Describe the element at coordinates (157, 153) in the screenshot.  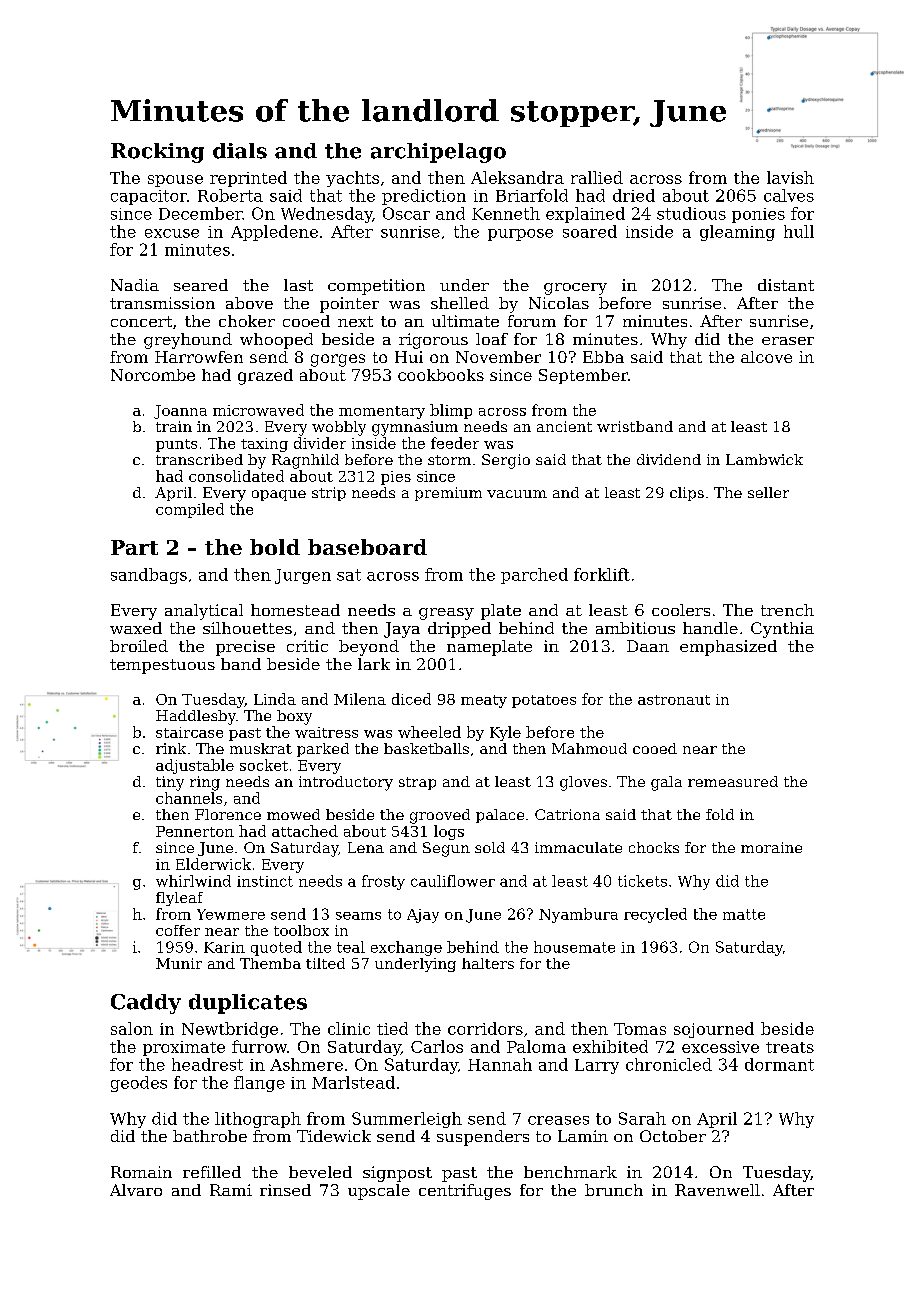
I see `Rocking` at that location.
